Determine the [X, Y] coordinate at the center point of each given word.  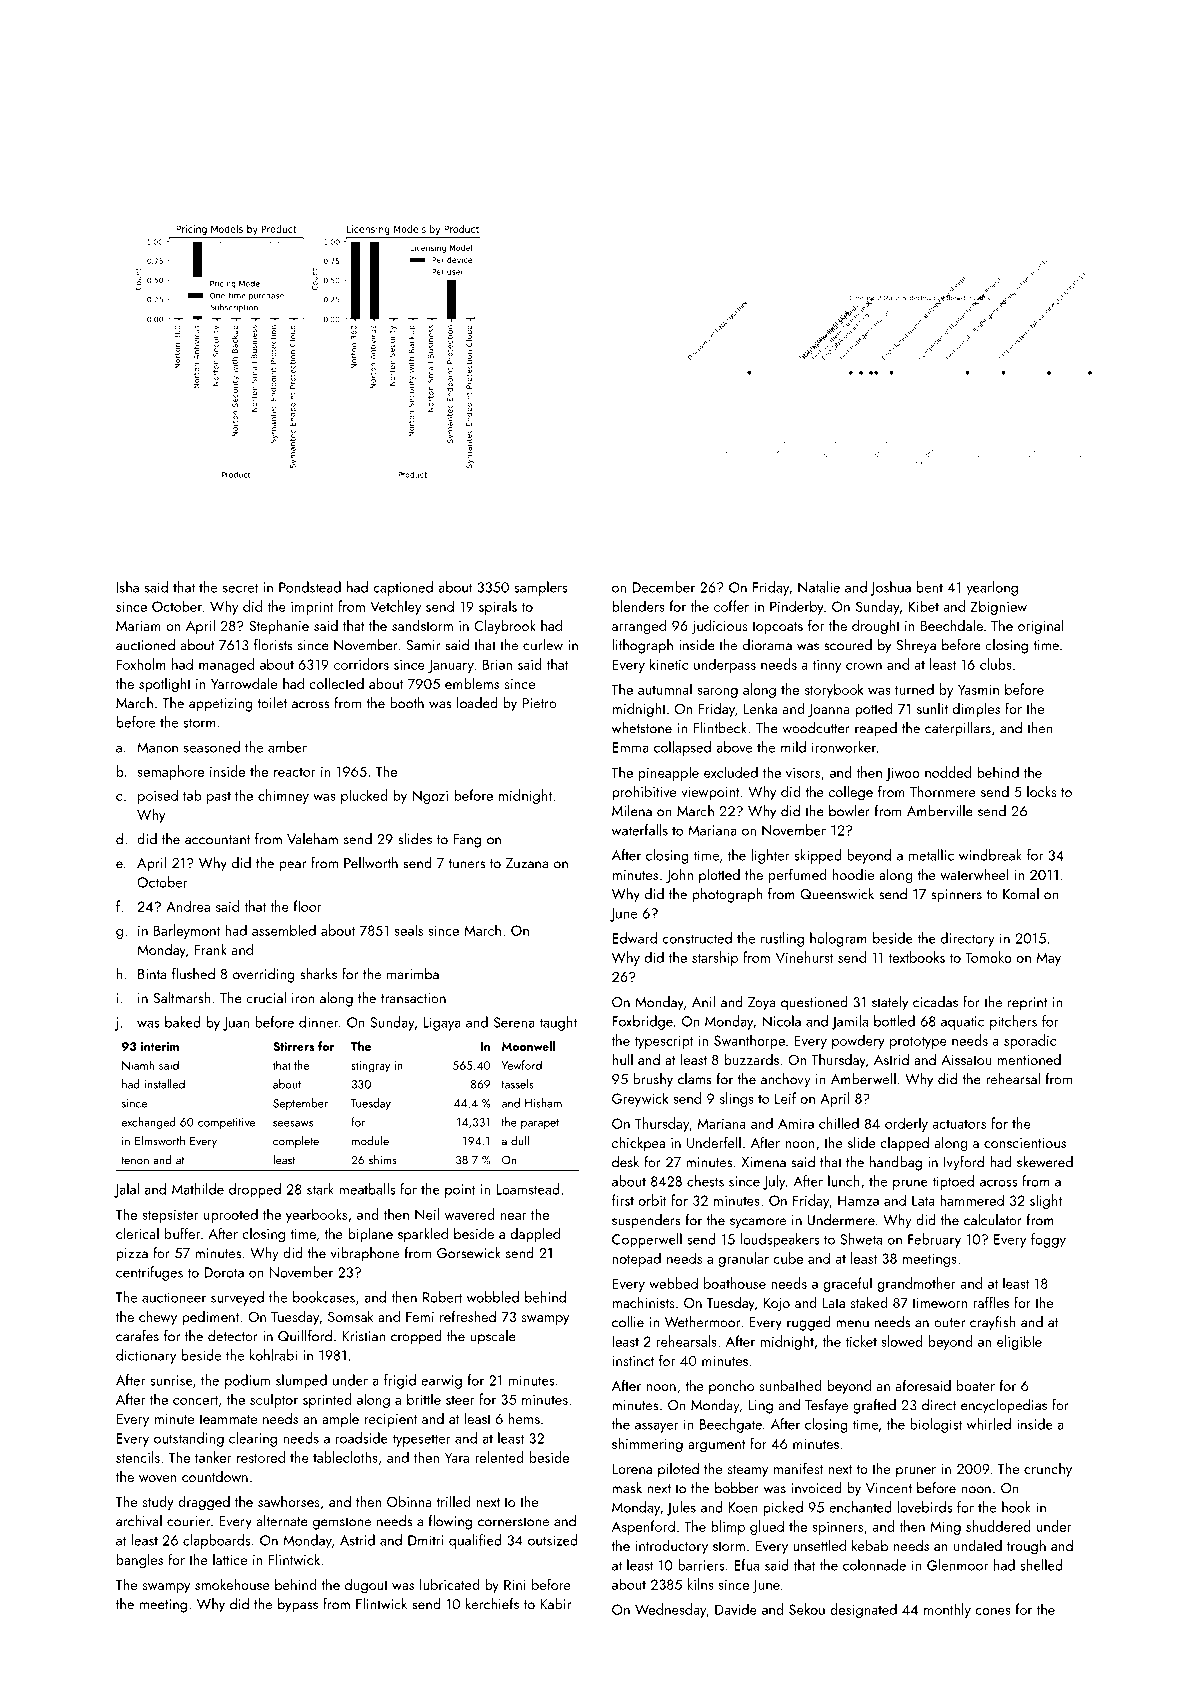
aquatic [962, 1023]
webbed [673, 1283]
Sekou [807, 1609]
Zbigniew [999, 607]
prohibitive [644, 792]
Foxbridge [642, 1022]
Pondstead [310, 587]
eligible [1019, 1342]
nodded [948, 772]
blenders [639, 606]
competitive [226, 1123]
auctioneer [174, 1297]
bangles [140, 1561]
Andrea [188, 906]
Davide [736, 1609]
